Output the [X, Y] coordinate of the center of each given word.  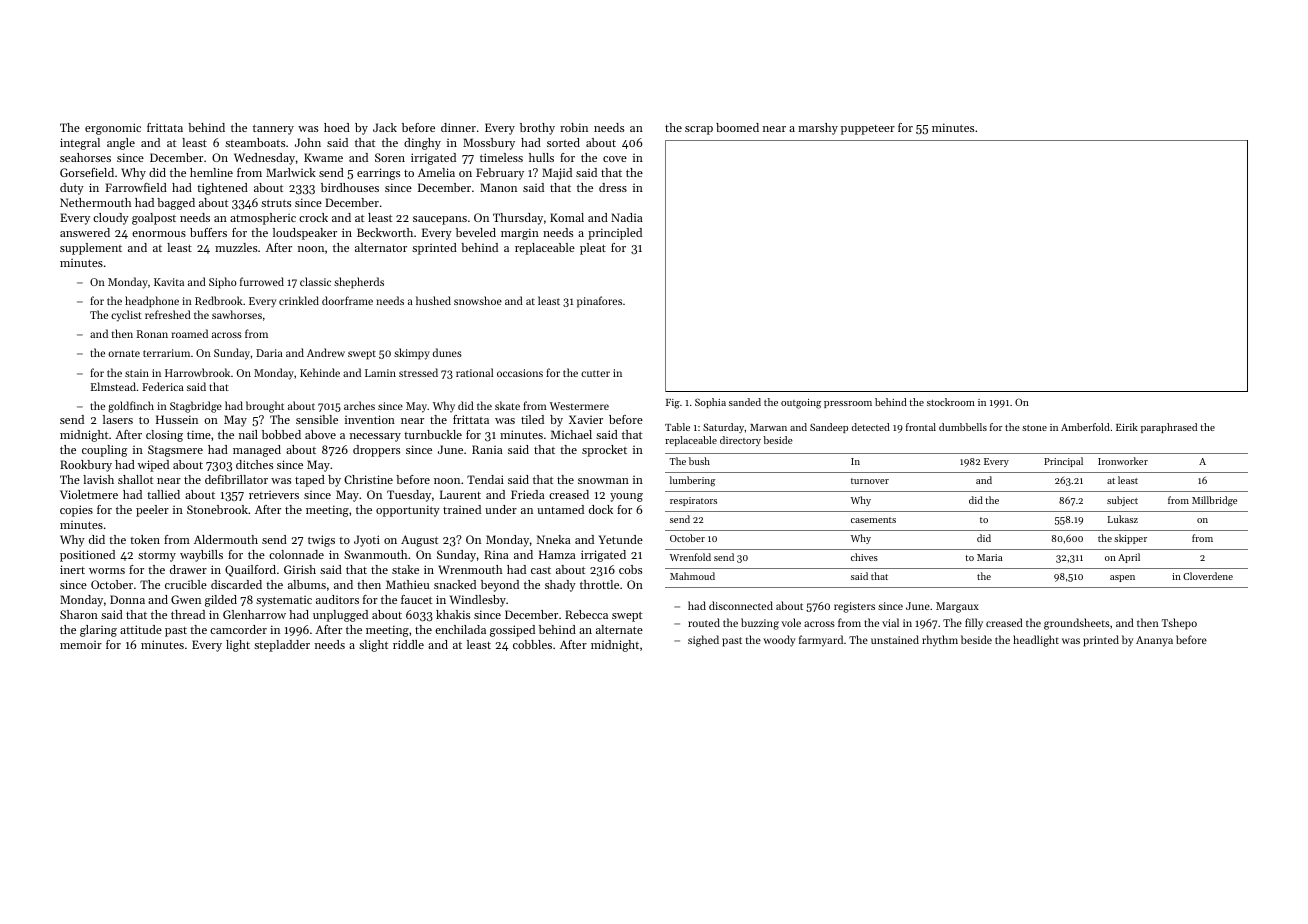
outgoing [801, 404]
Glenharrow [254, 614]
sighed [703, 641]
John [308, 142]
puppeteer [868, 130]
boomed [737, 127]
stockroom [951, 402]
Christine [368, 479]
